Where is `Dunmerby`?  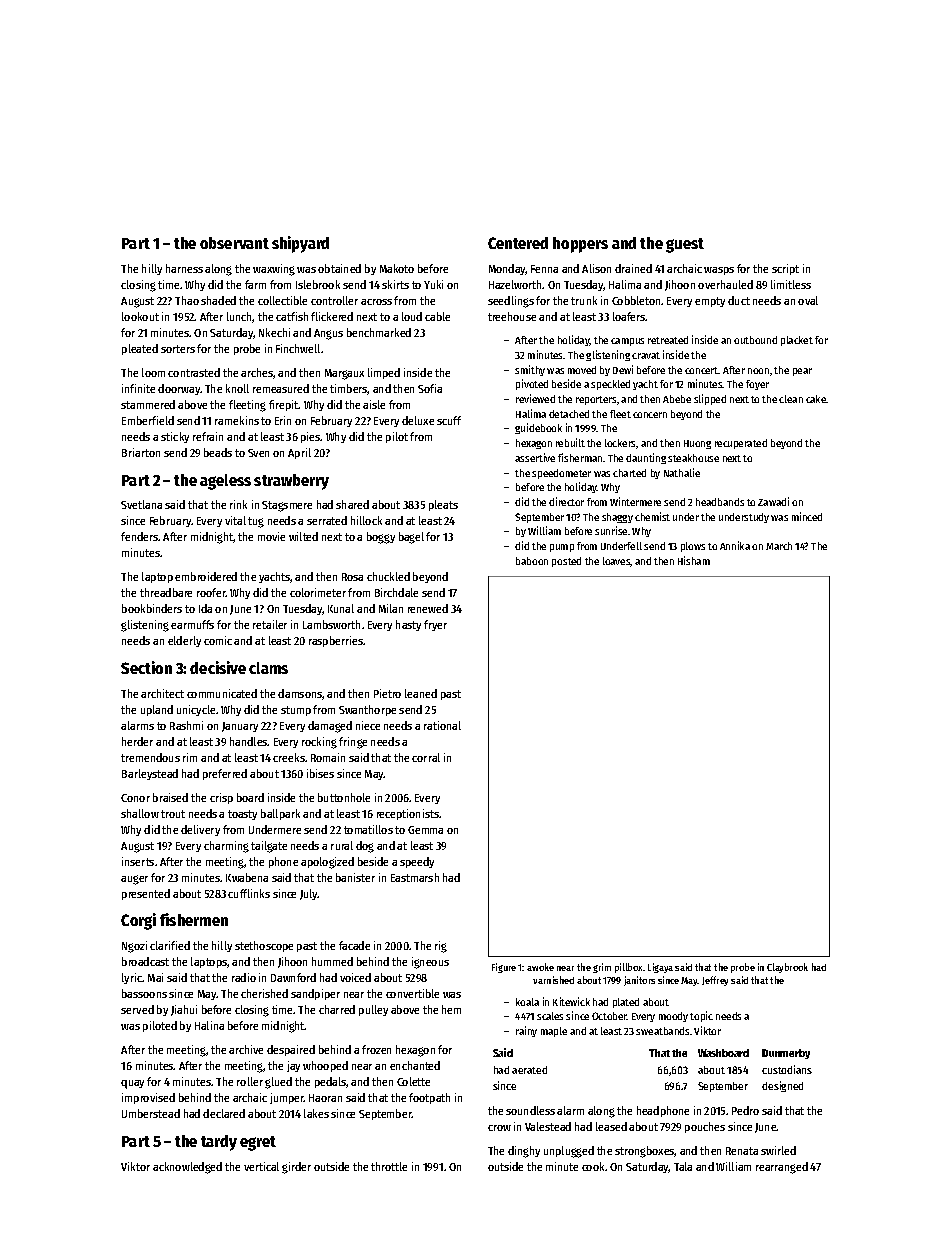
Dunmerby is located at coordinates (786, 1054).
